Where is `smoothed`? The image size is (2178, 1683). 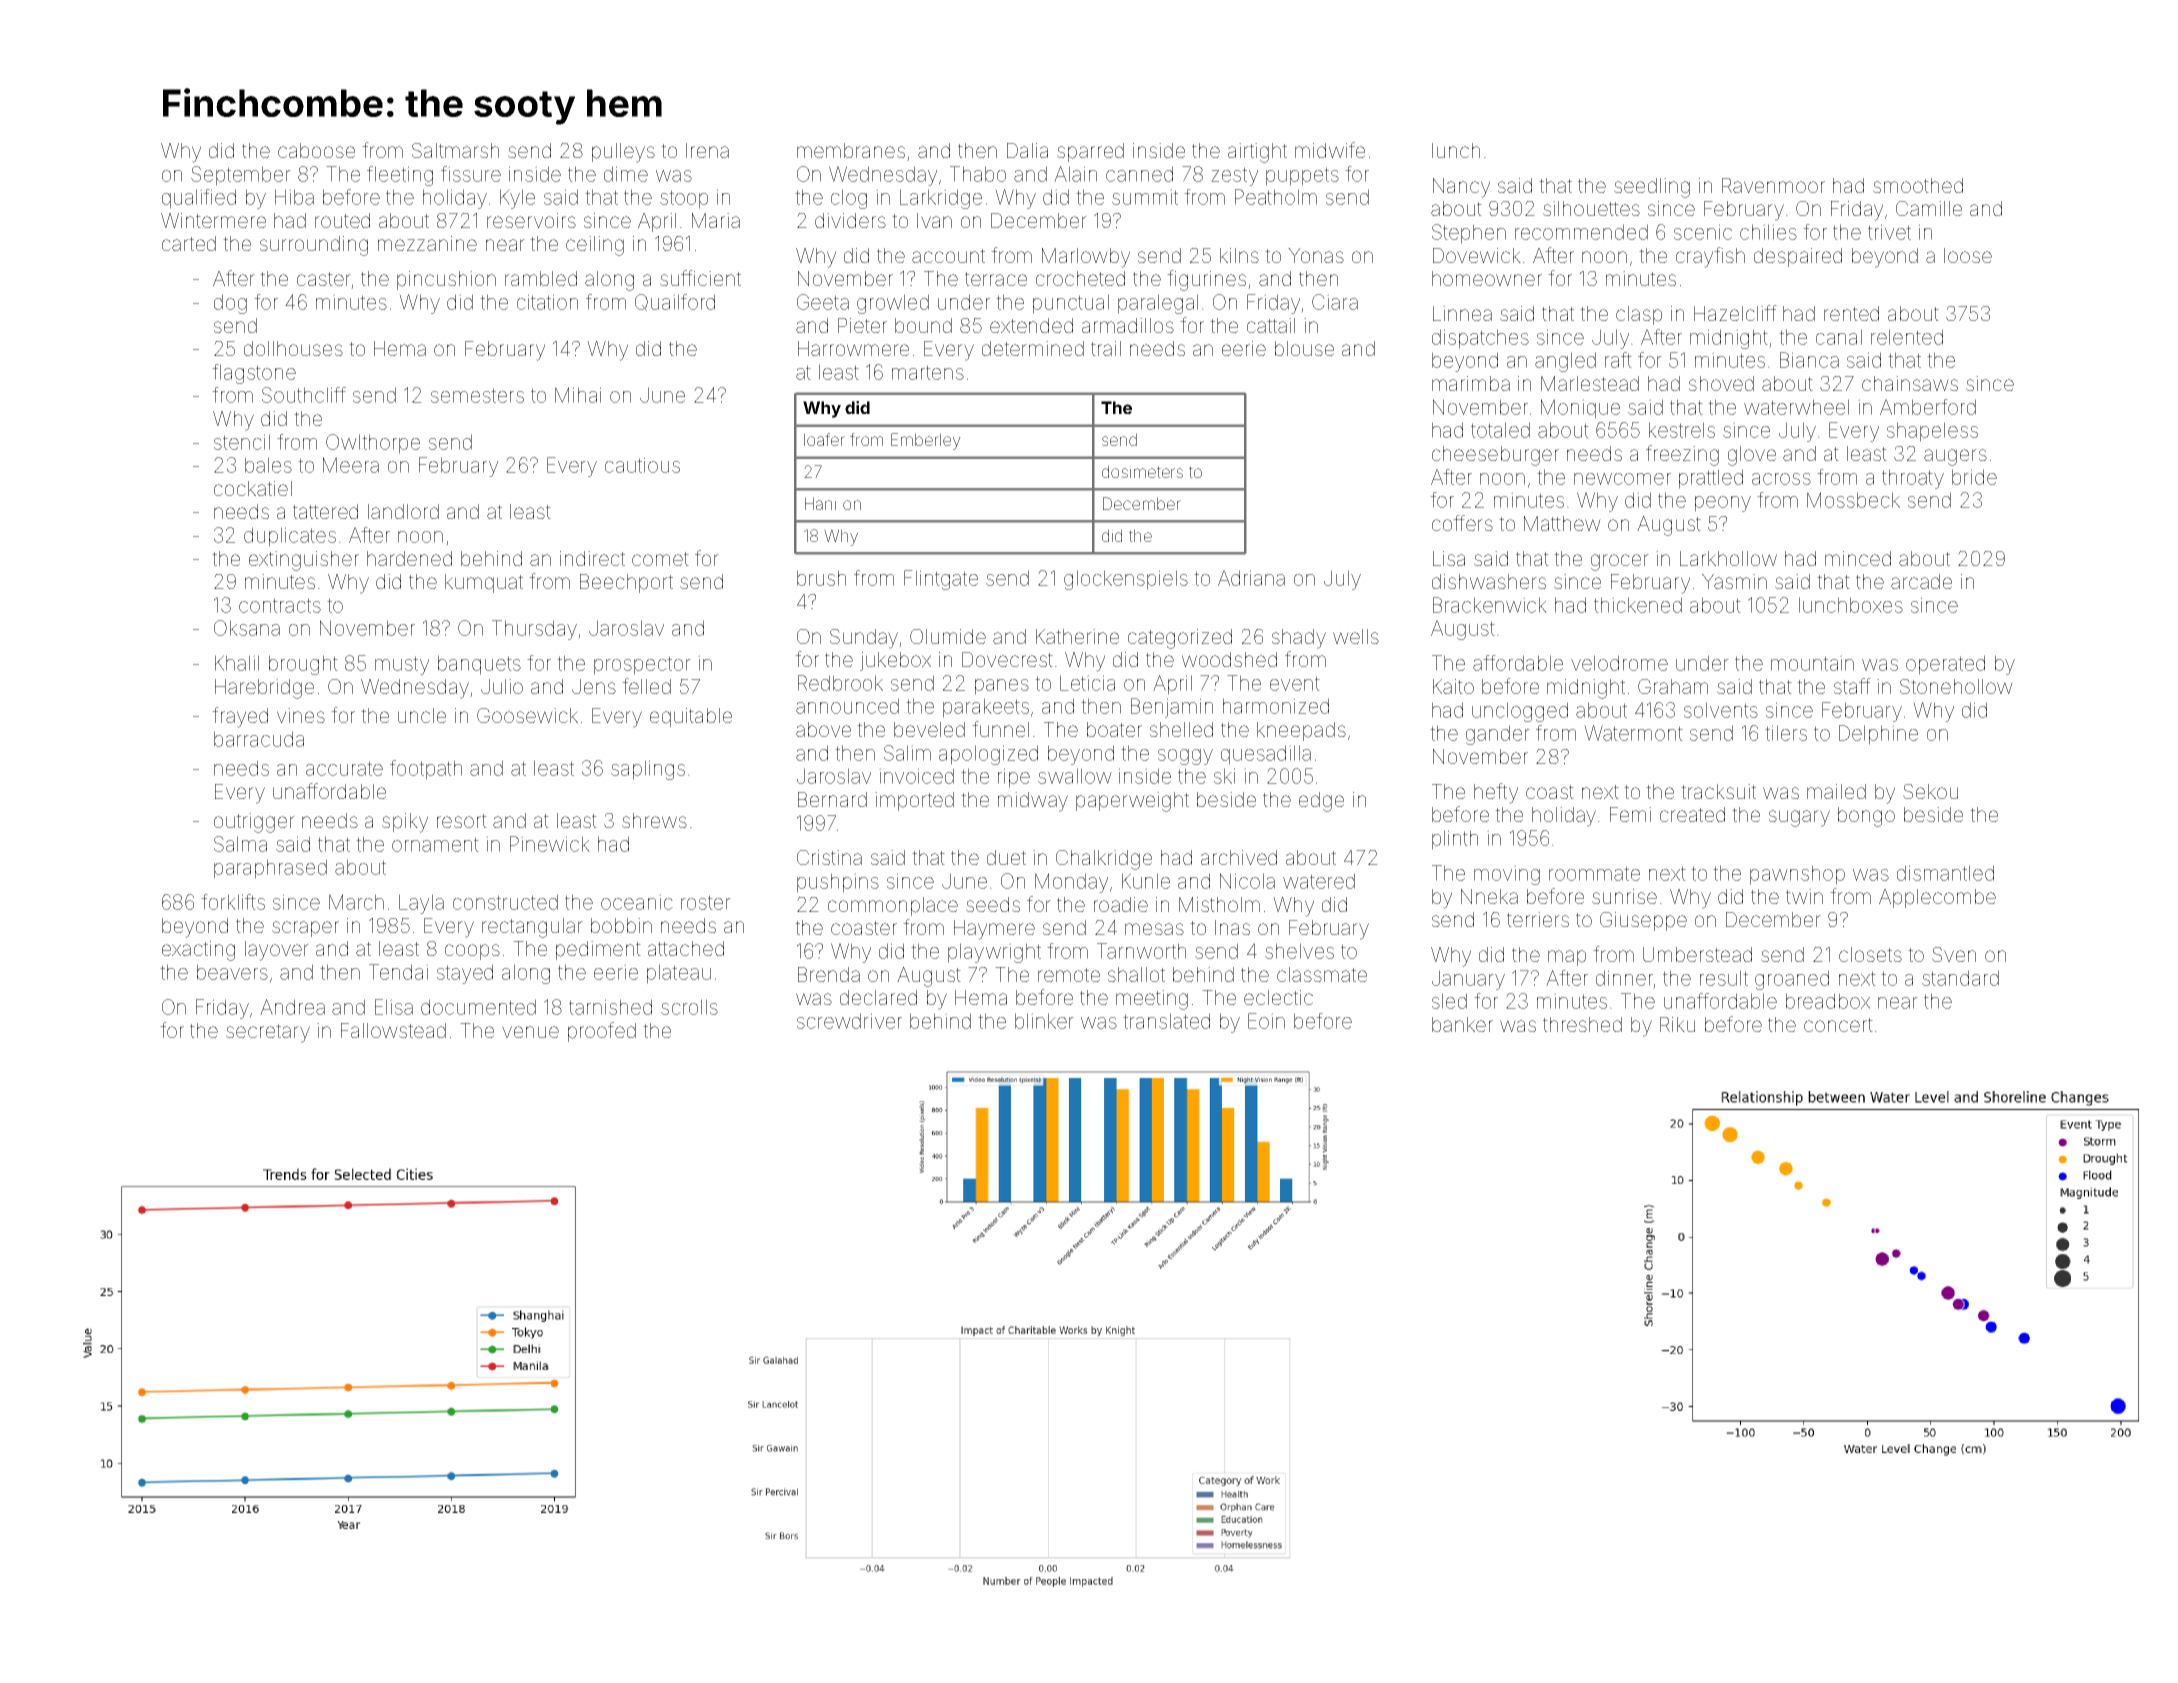
smoothed is located at coordinates (1918, 185).
